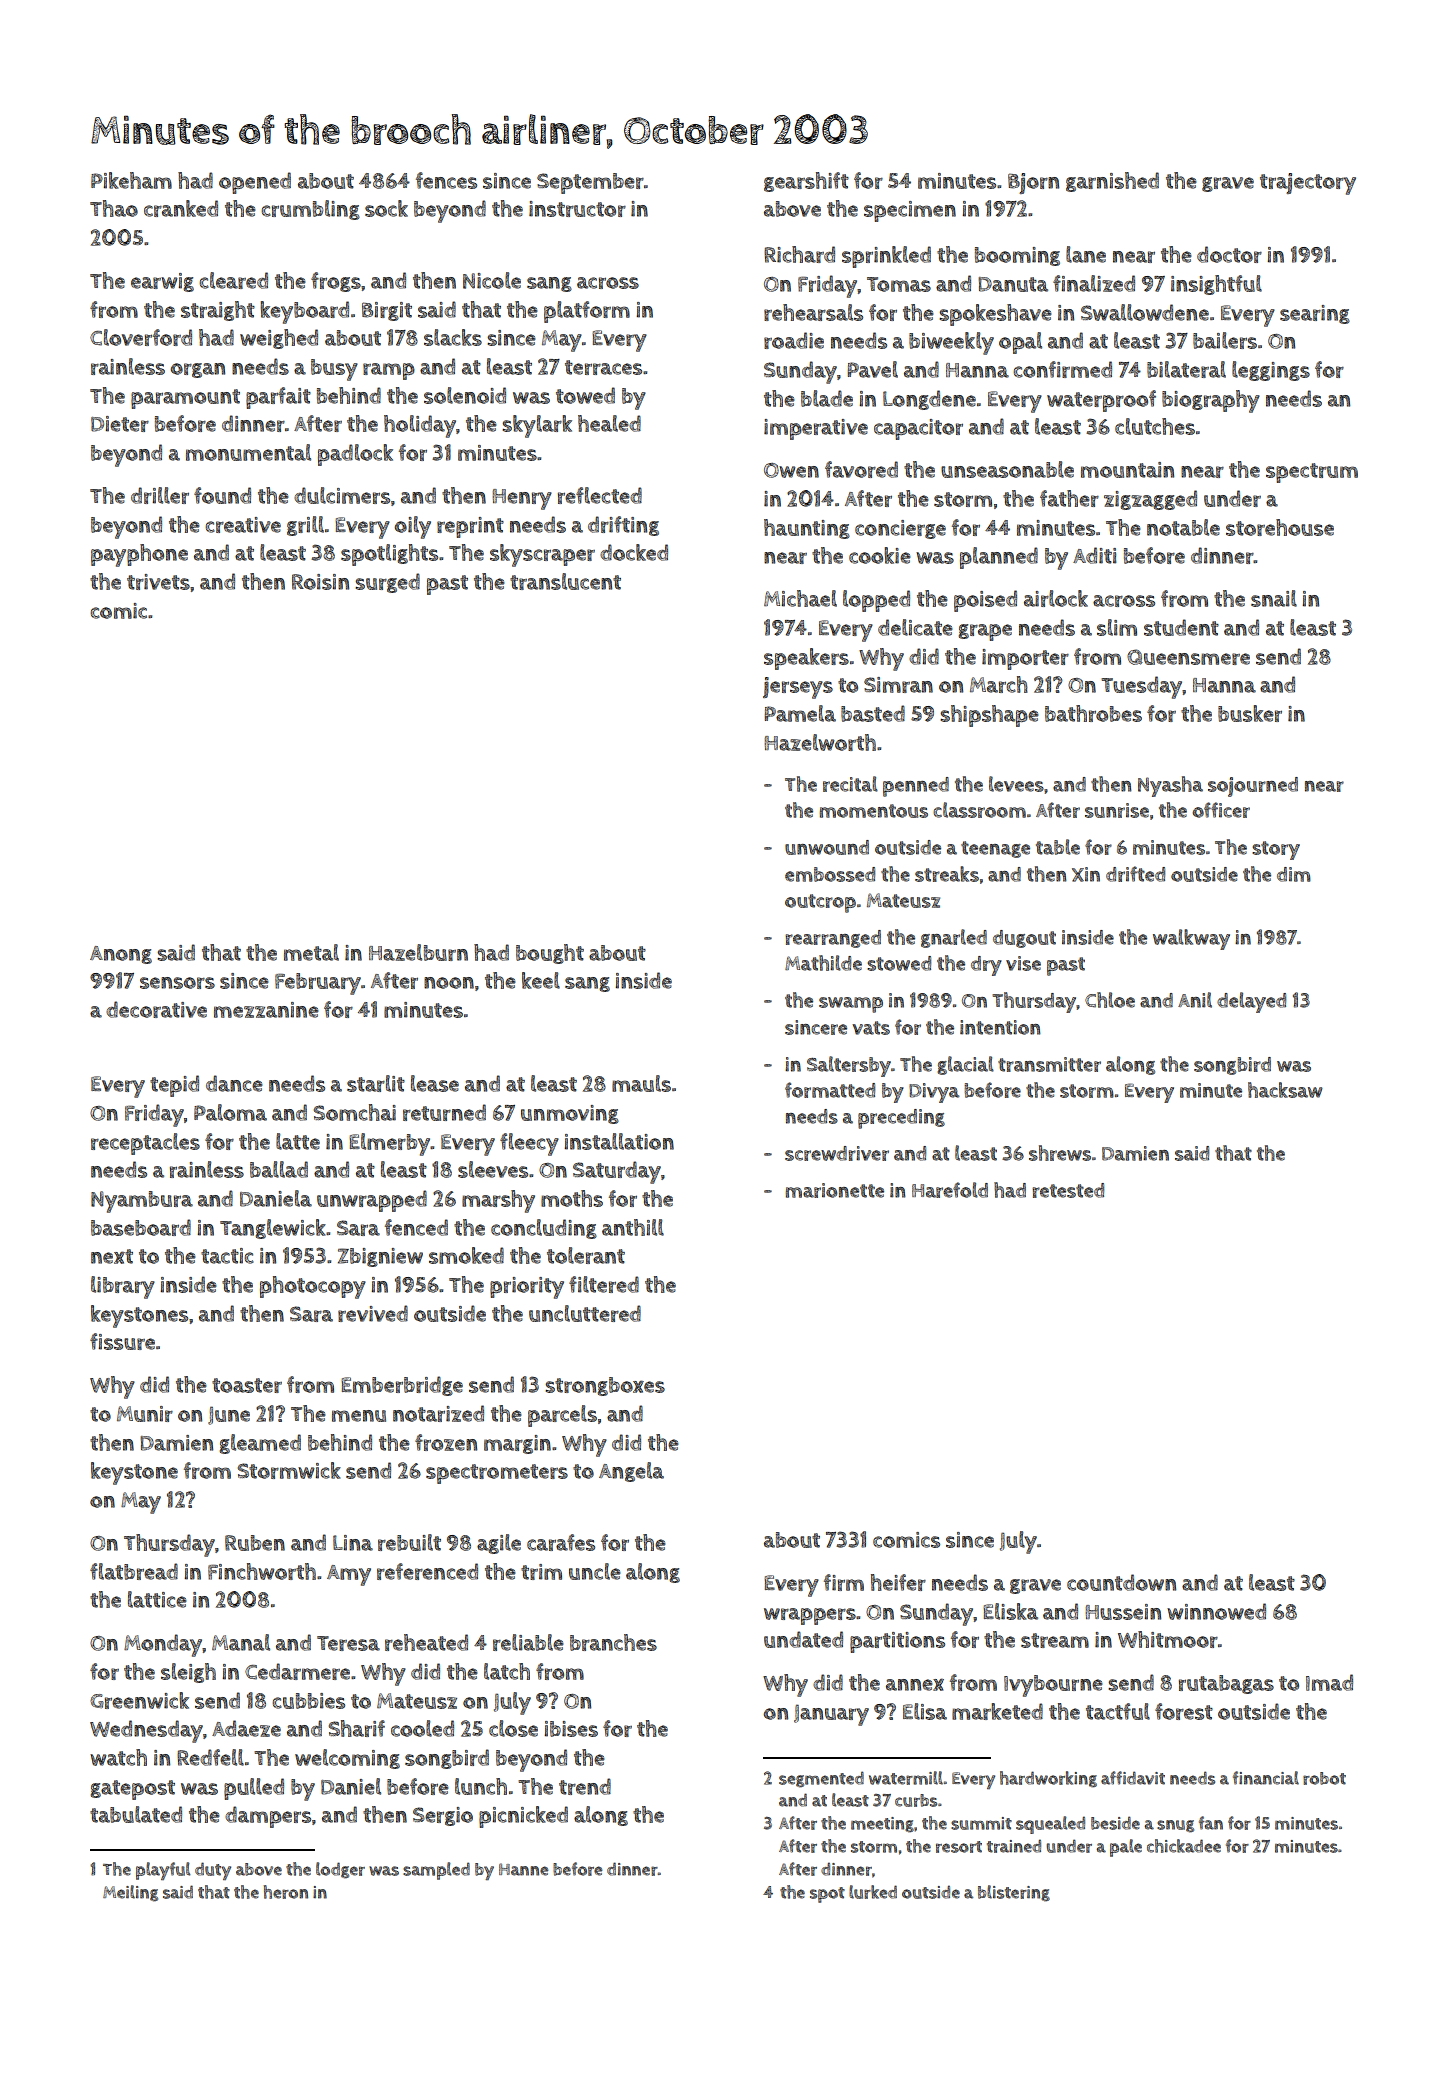  I want to click on formatted, so click(830, 1090).
